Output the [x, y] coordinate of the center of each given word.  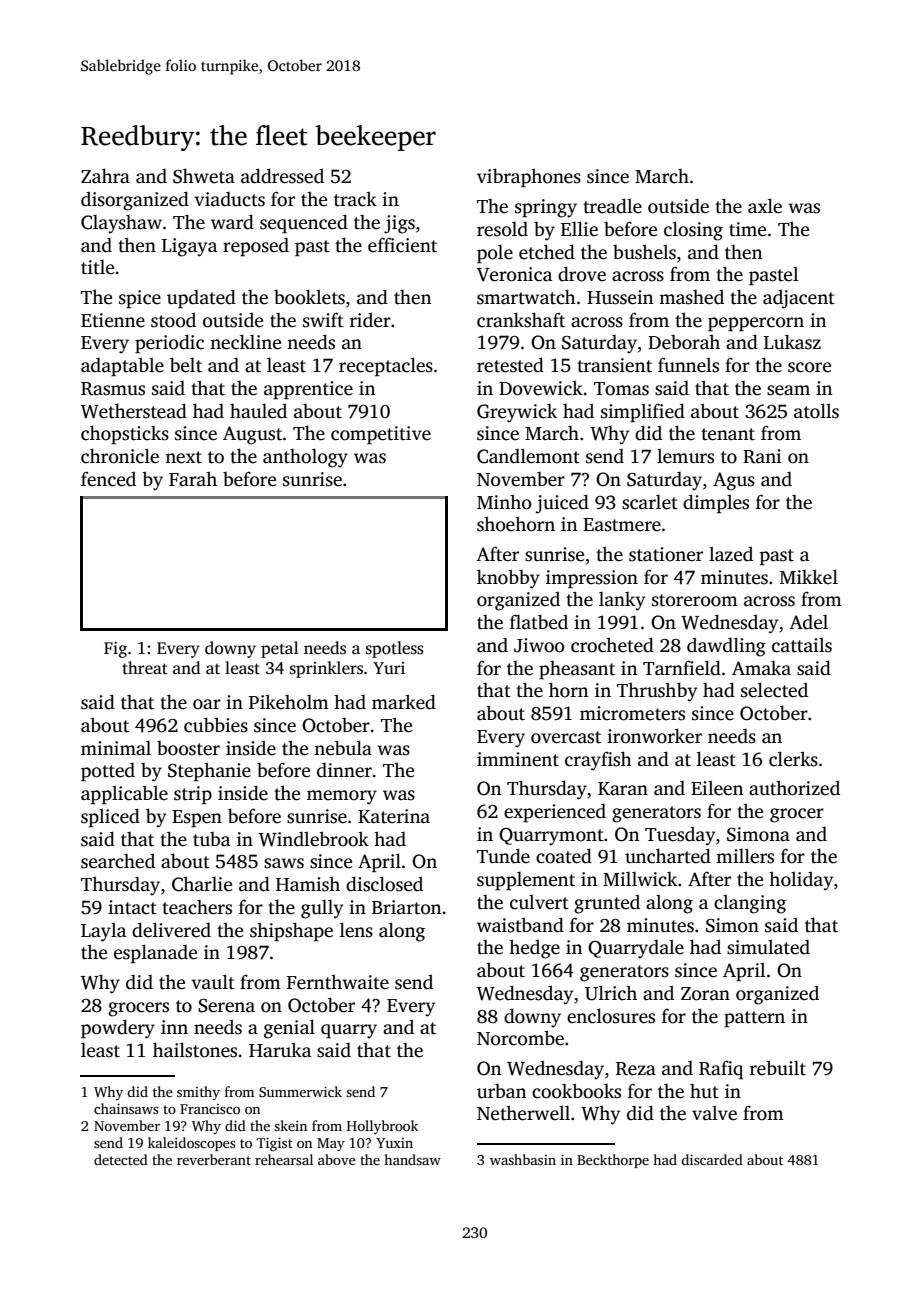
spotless [395, 649]
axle [765, 206]
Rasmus [113, 389]
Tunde [503, 856]
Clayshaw [121, 224]
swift [323, 320]
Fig [115, 650]
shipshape [291, 932]
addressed [282, 176]
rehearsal [284, 1159]
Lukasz [792, 342]
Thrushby [657, 692]
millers [745, 856]
